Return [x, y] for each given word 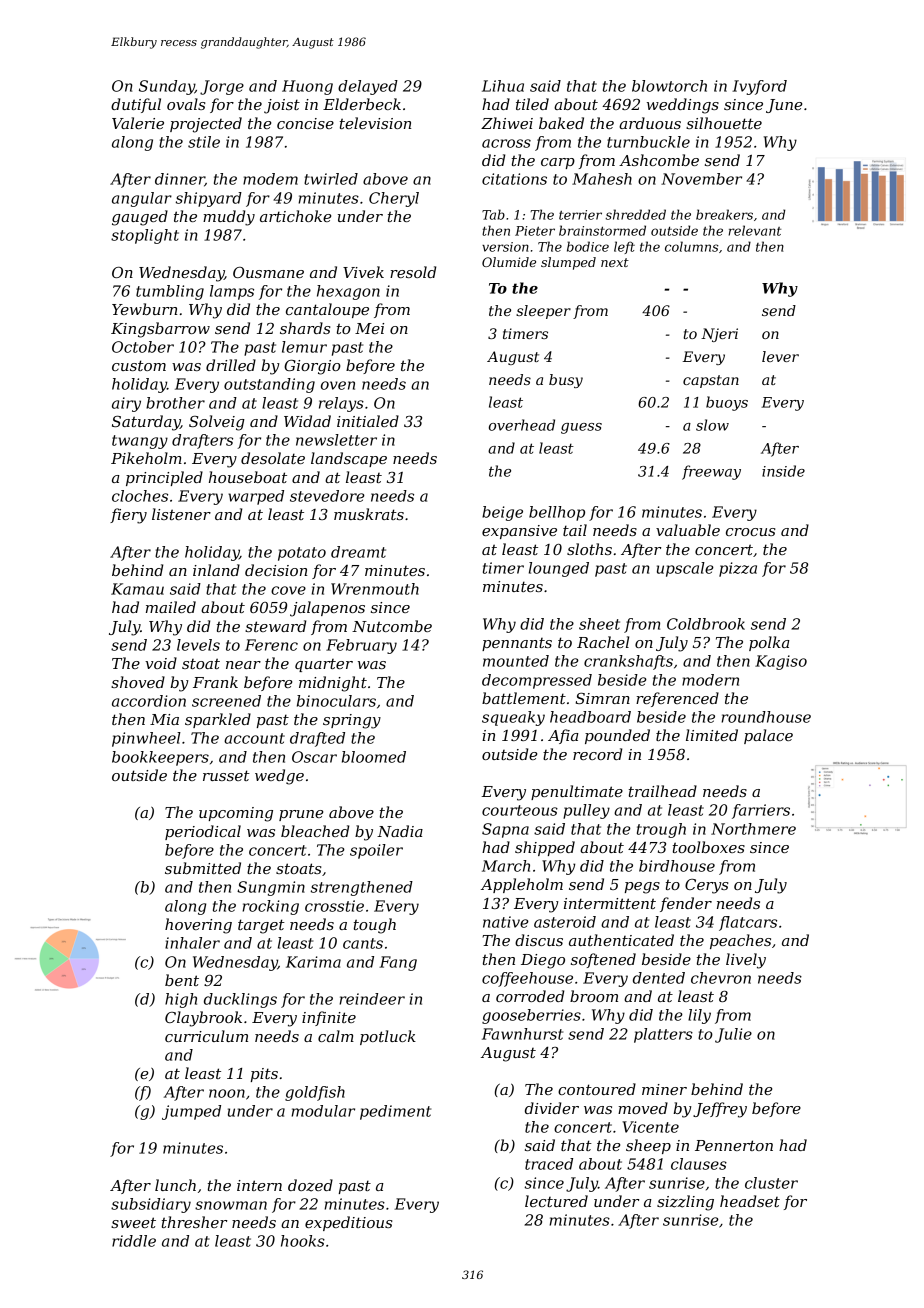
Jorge [222, 87]
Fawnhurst [522, 1034]
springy [352, 721]
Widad [307, 421]
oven [338, 385]
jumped [191, 1112]
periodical [203, 832]
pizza [738, 569]
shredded [635, 214]
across [506, 143]
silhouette [724, 123]
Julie [733, 1035]
